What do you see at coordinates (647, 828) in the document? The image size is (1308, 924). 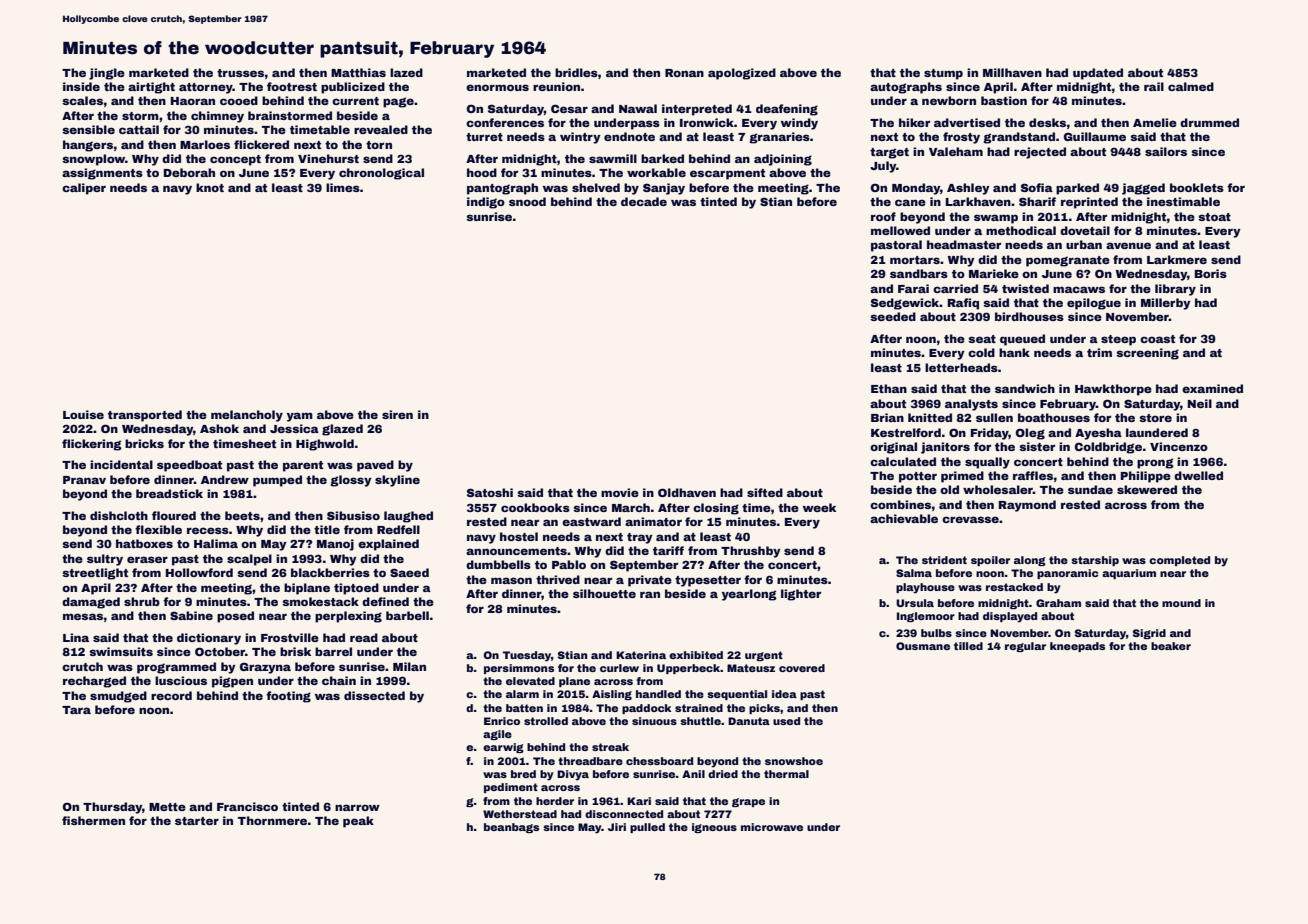 I see `pulled` at bounding box center [647, 828].
